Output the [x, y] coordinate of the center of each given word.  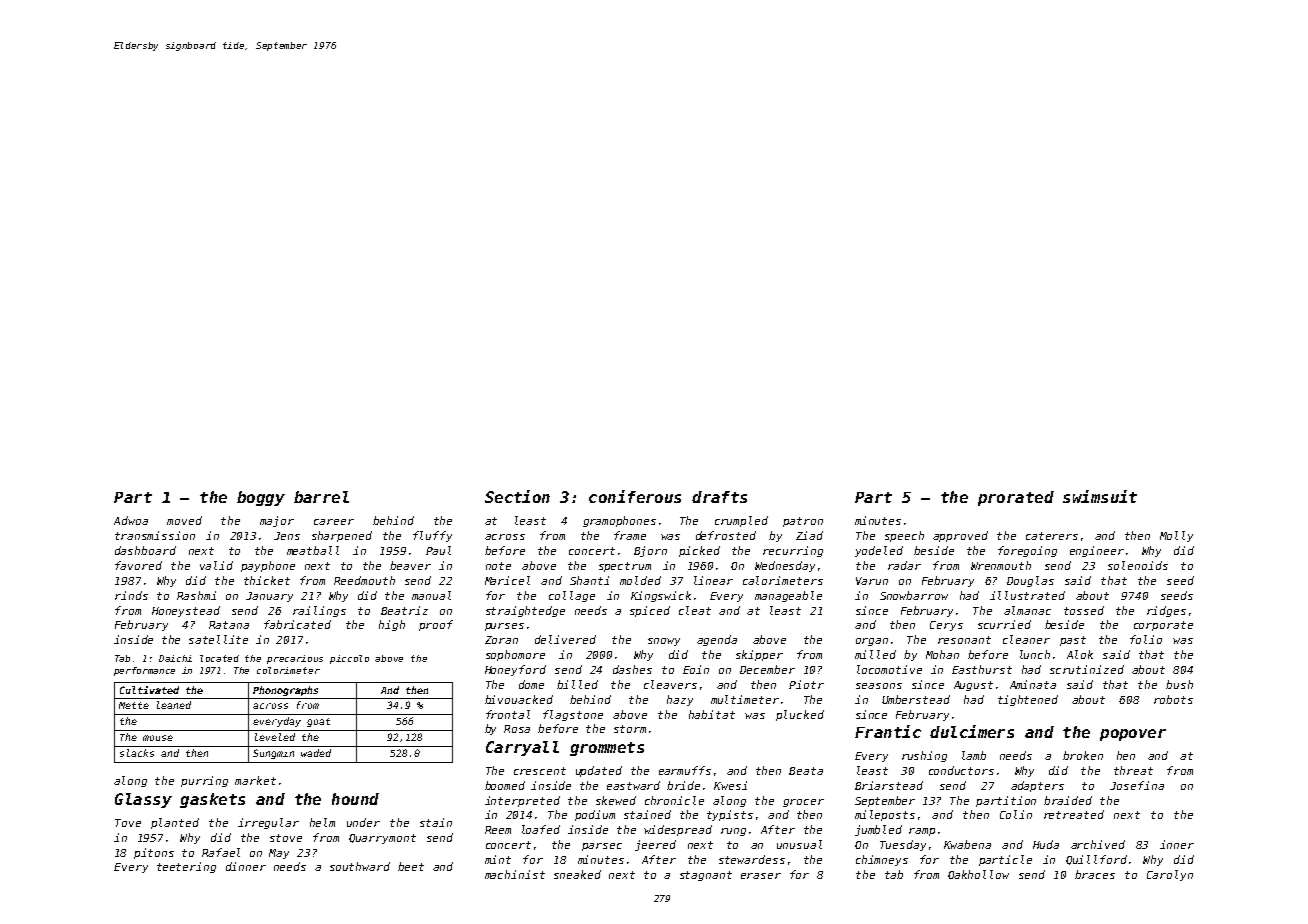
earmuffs [685, 770]
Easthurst [982, 669]
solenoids [1138, 565]
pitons [154, 853]
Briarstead [889, 785]
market [255, 780]
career [334, 522]
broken [1083, 755]
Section [517, 496]
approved [960, 536]
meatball [313, 550]
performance [144, 671]
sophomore [515, 655]
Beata [806, 771]
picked [699, 551]
